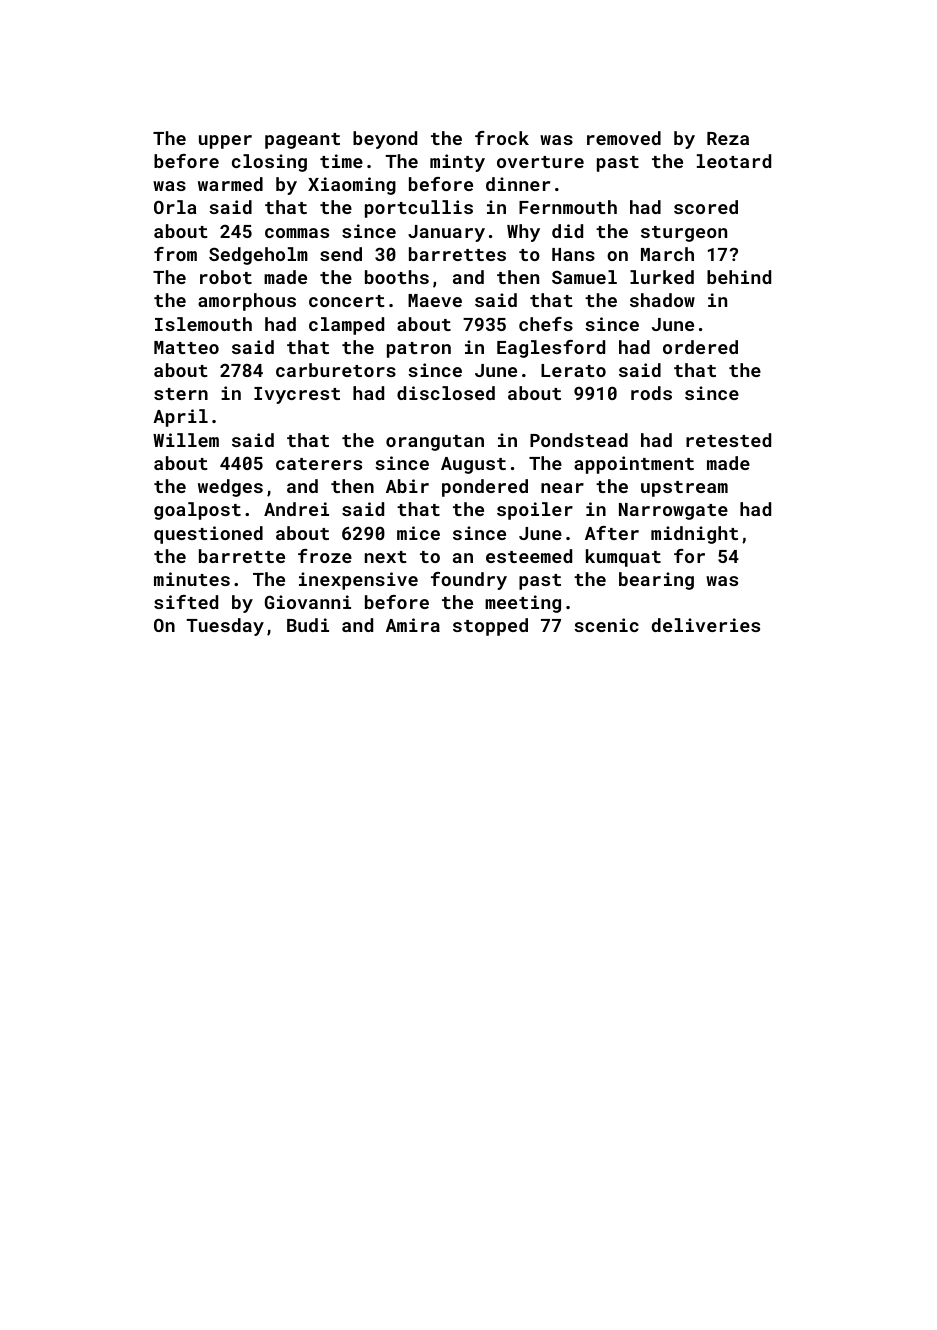 The image size is (937, 1330). Describe the element at coordinates (551, 349) in the page. I see `Eaglesford` at that location.
